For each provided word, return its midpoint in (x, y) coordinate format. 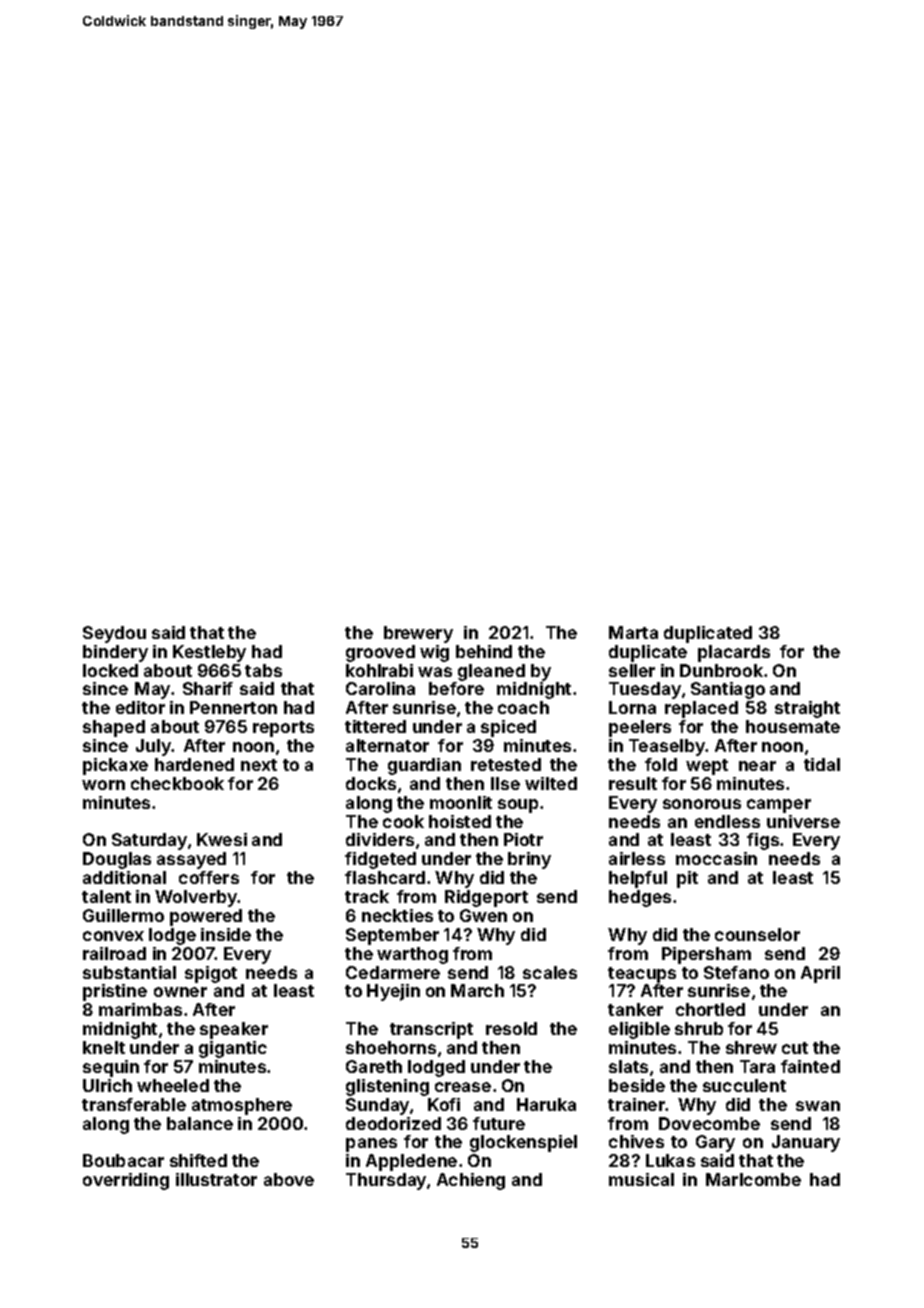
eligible (639, 1030)
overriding (126, 1181)
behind (484, 651)
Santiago (728, 690)
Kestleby (209, 653)
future (499, 1123)
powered (206, 917)
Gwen (483, 915)
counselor (757, 934)
